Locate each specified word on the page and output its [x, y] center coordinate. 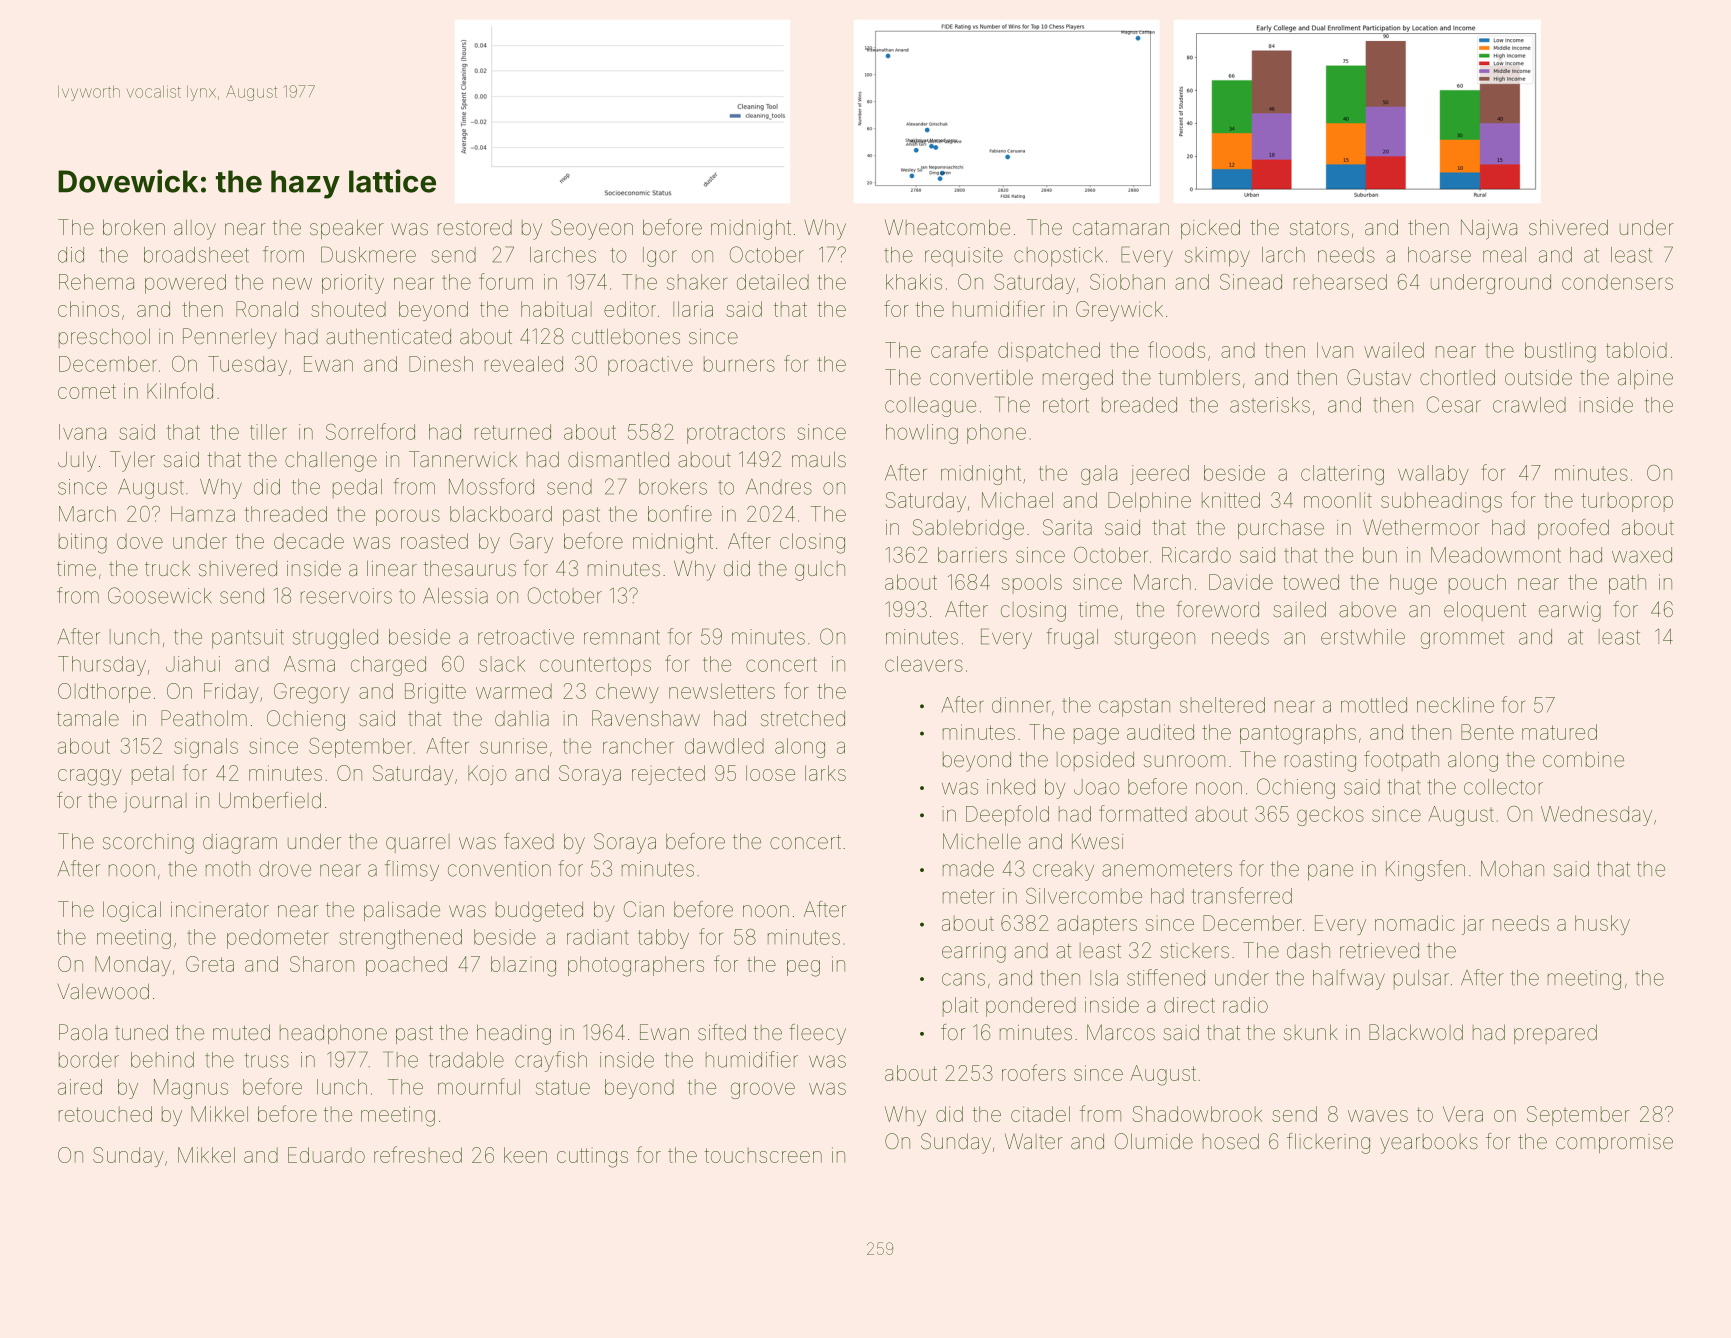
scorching [148, 844]
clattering [1342, 475]
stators [1319, 228]
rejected [668, 775]
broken [134, 227]
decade [309, 541]
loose [770, 773]
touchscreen [763, 1155]
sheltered [1222, 705]
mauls [819, 459]
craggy [90, 777]
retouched [105, 1114]
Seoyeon [592, 229]
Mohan [1512, 869]
